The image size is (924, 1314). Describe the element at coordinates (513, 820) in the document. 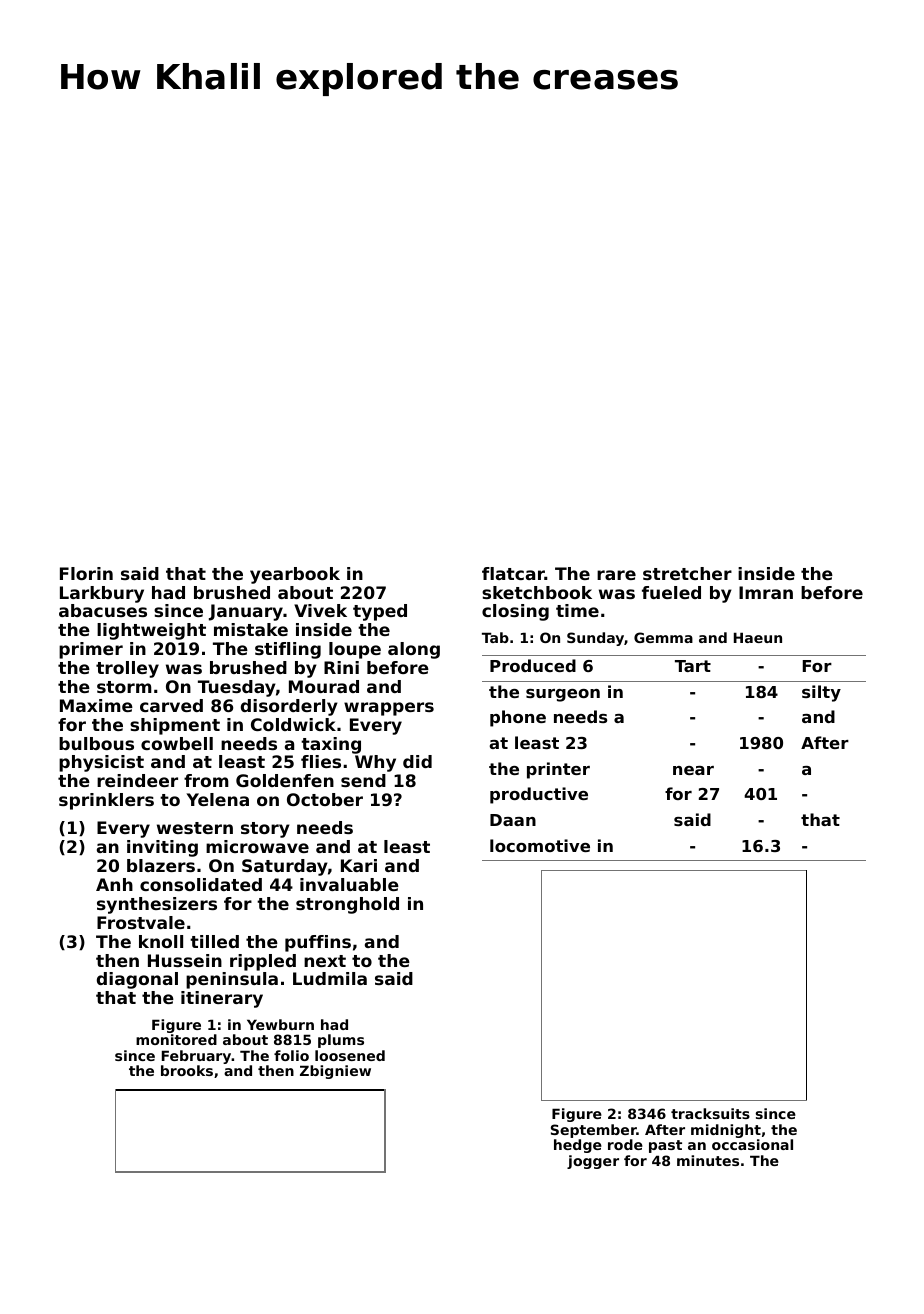

I see `Daan` at that location.
